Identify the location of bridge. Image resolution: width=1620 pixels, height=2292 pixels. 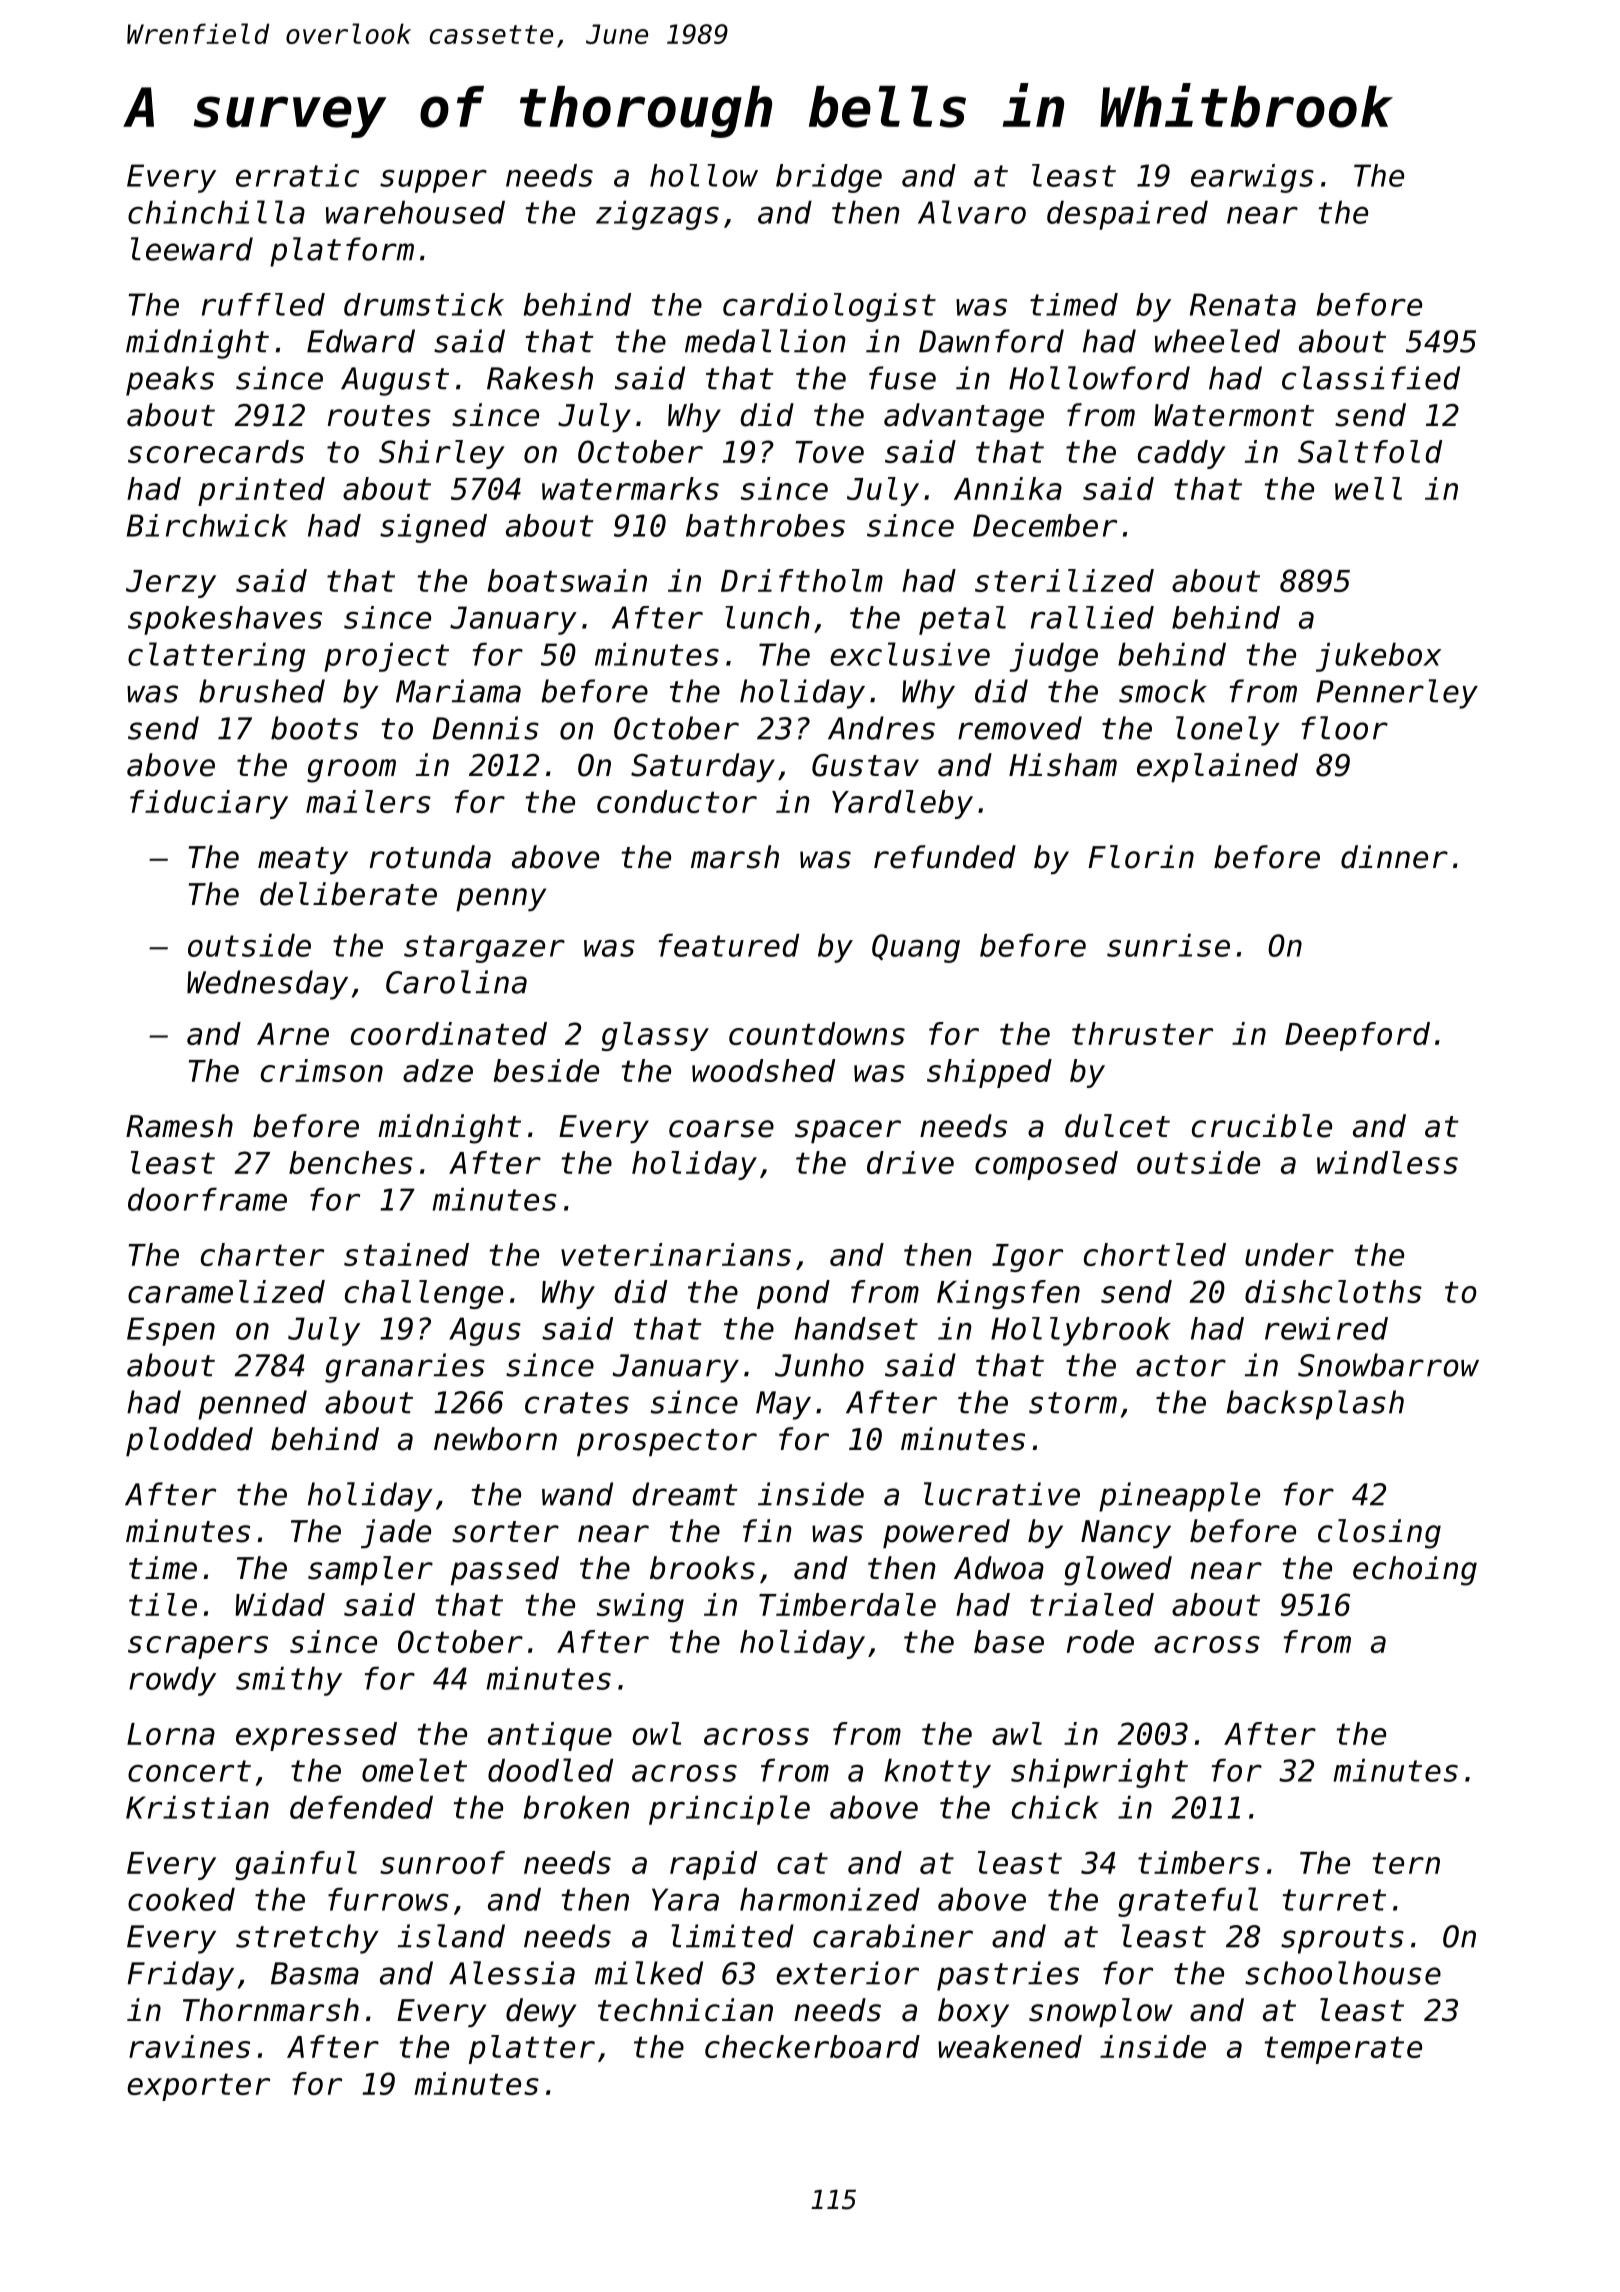
(829, 178).
